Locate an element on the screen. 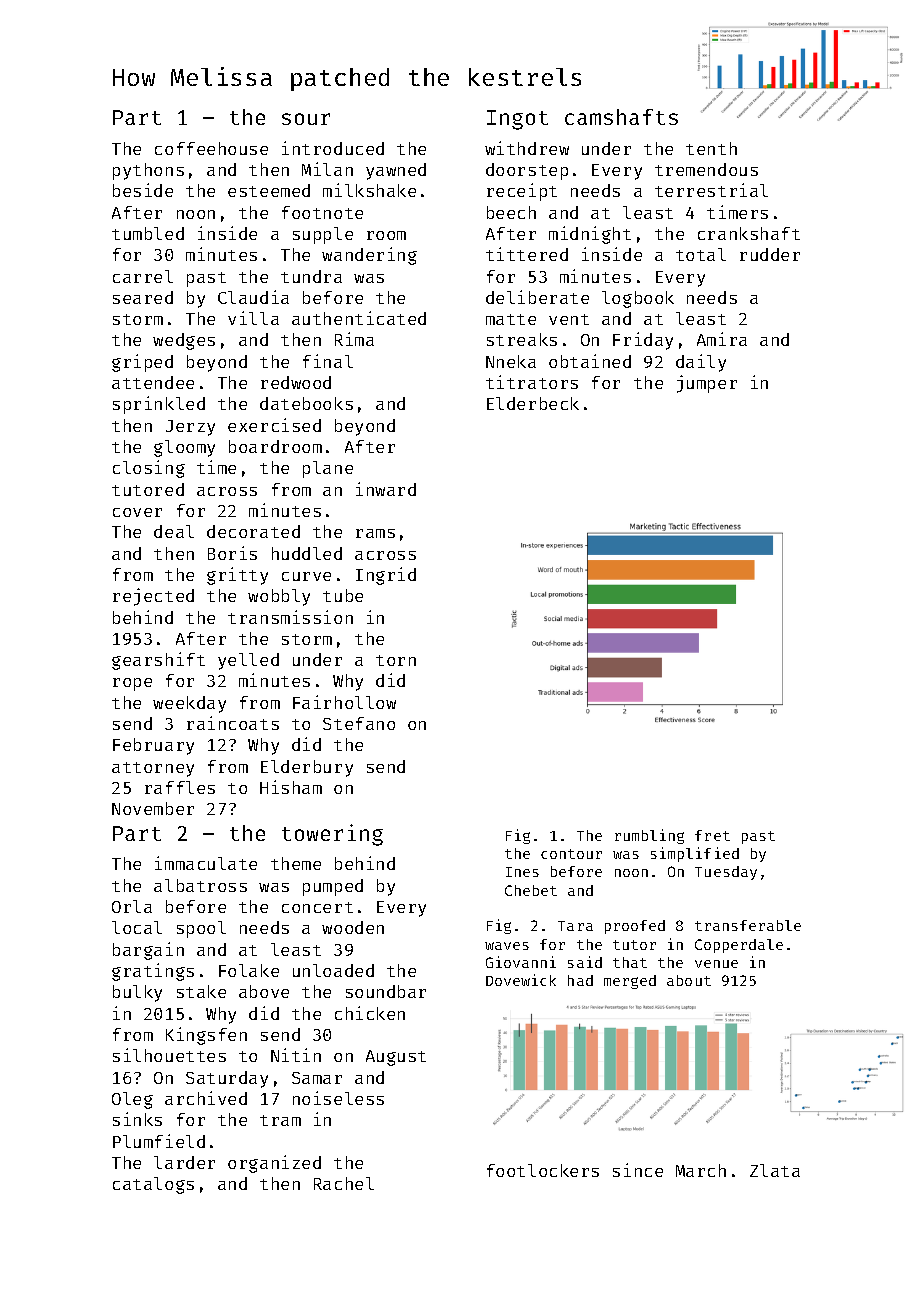 Image resolution: width=924 pixels, height=1314 pixels. yelled is located at coordinates (248, 661).
